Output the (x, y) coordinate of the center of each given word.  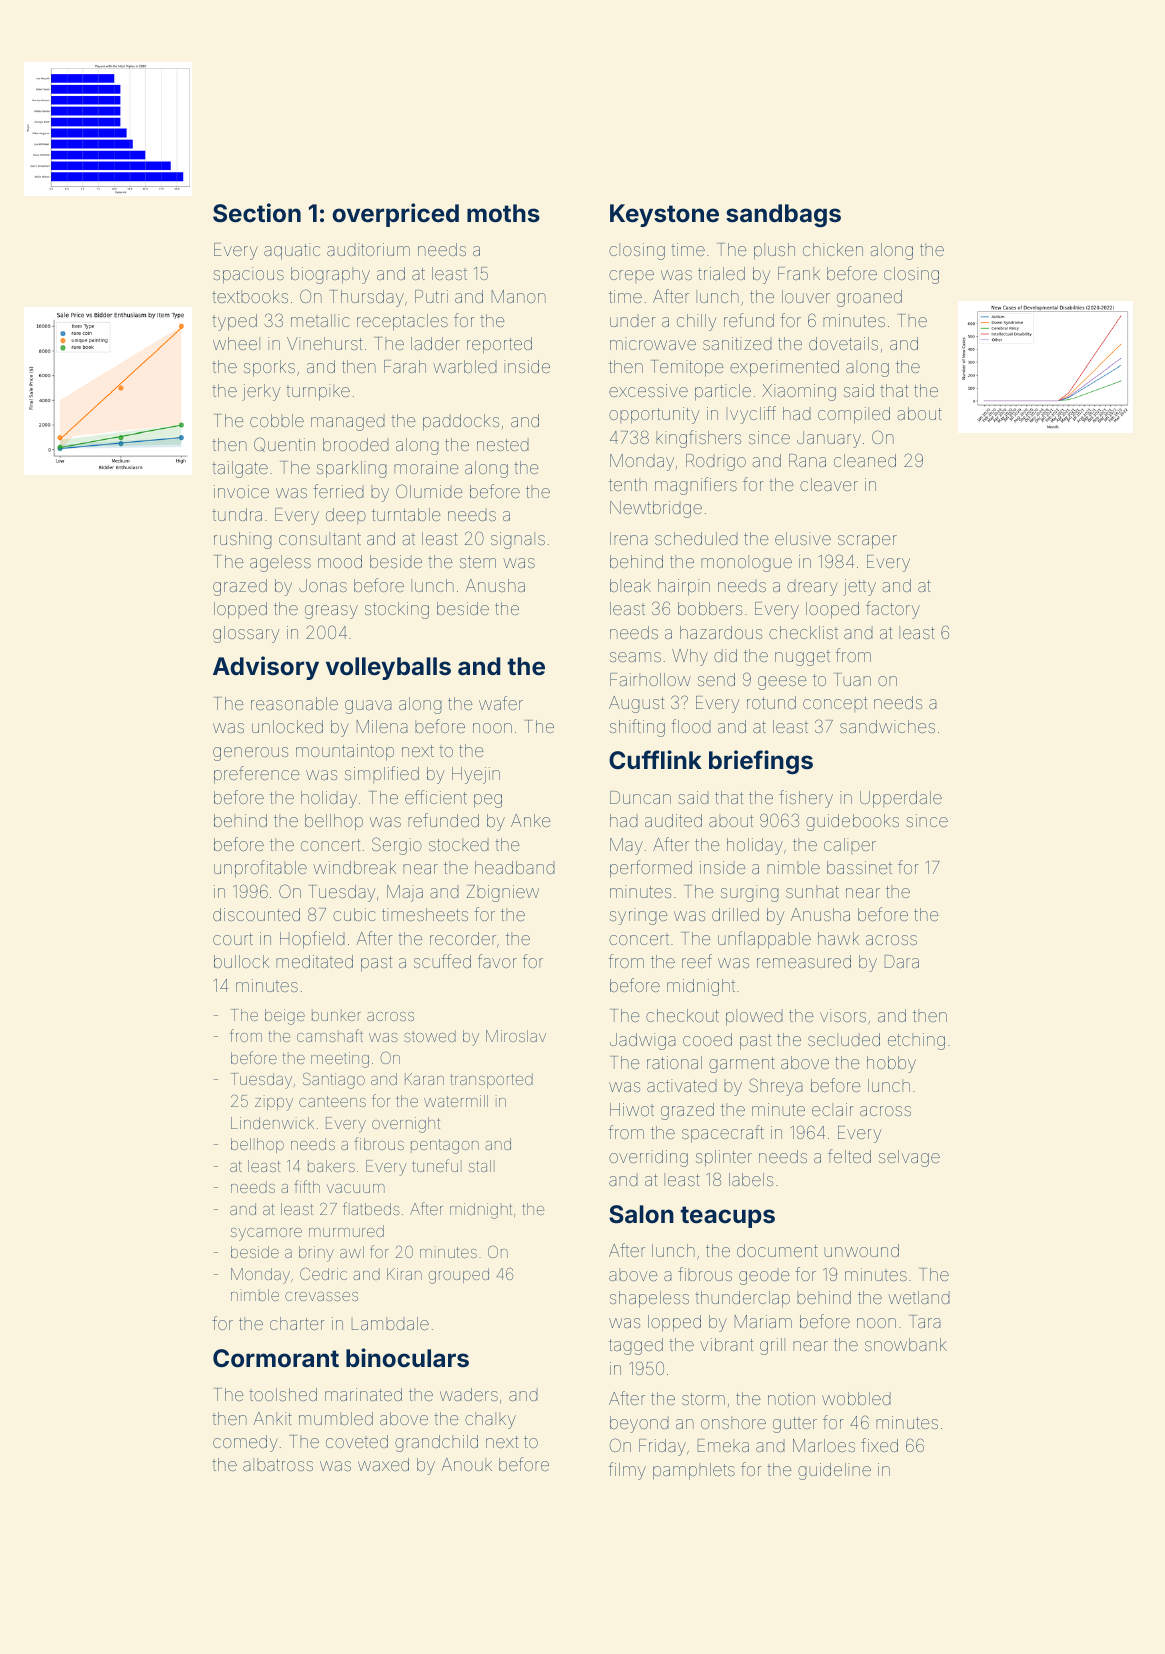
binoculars (407, 1358)
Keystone (664, 215)
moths (503, 213)
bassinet (859, 867)
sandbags (783, 215)
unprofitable (260, 869)
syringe (639, 916)
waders (469, 1394)
